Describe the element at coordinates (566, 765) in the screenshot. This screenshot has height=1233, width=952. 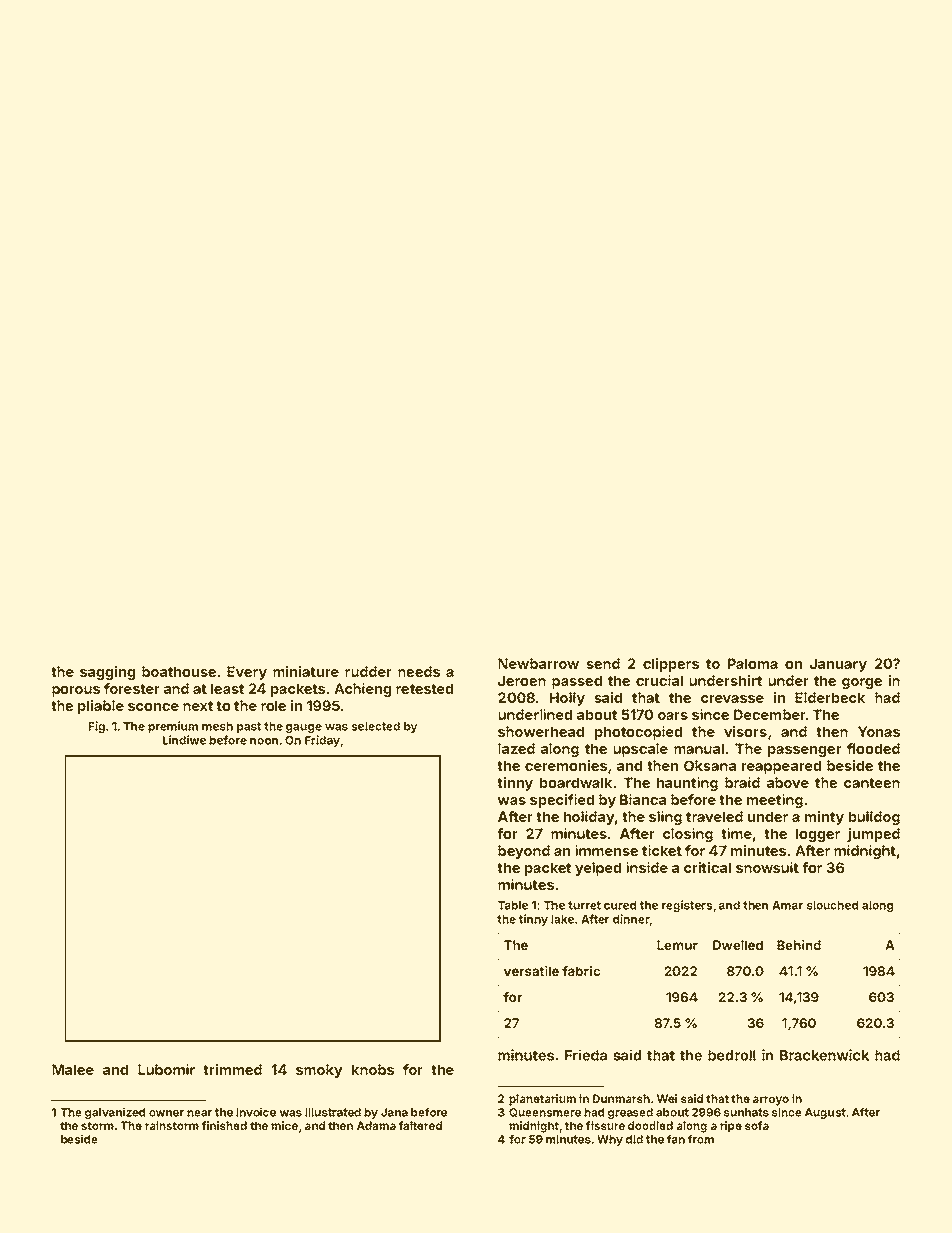
I see `ceremonies` at that location.
